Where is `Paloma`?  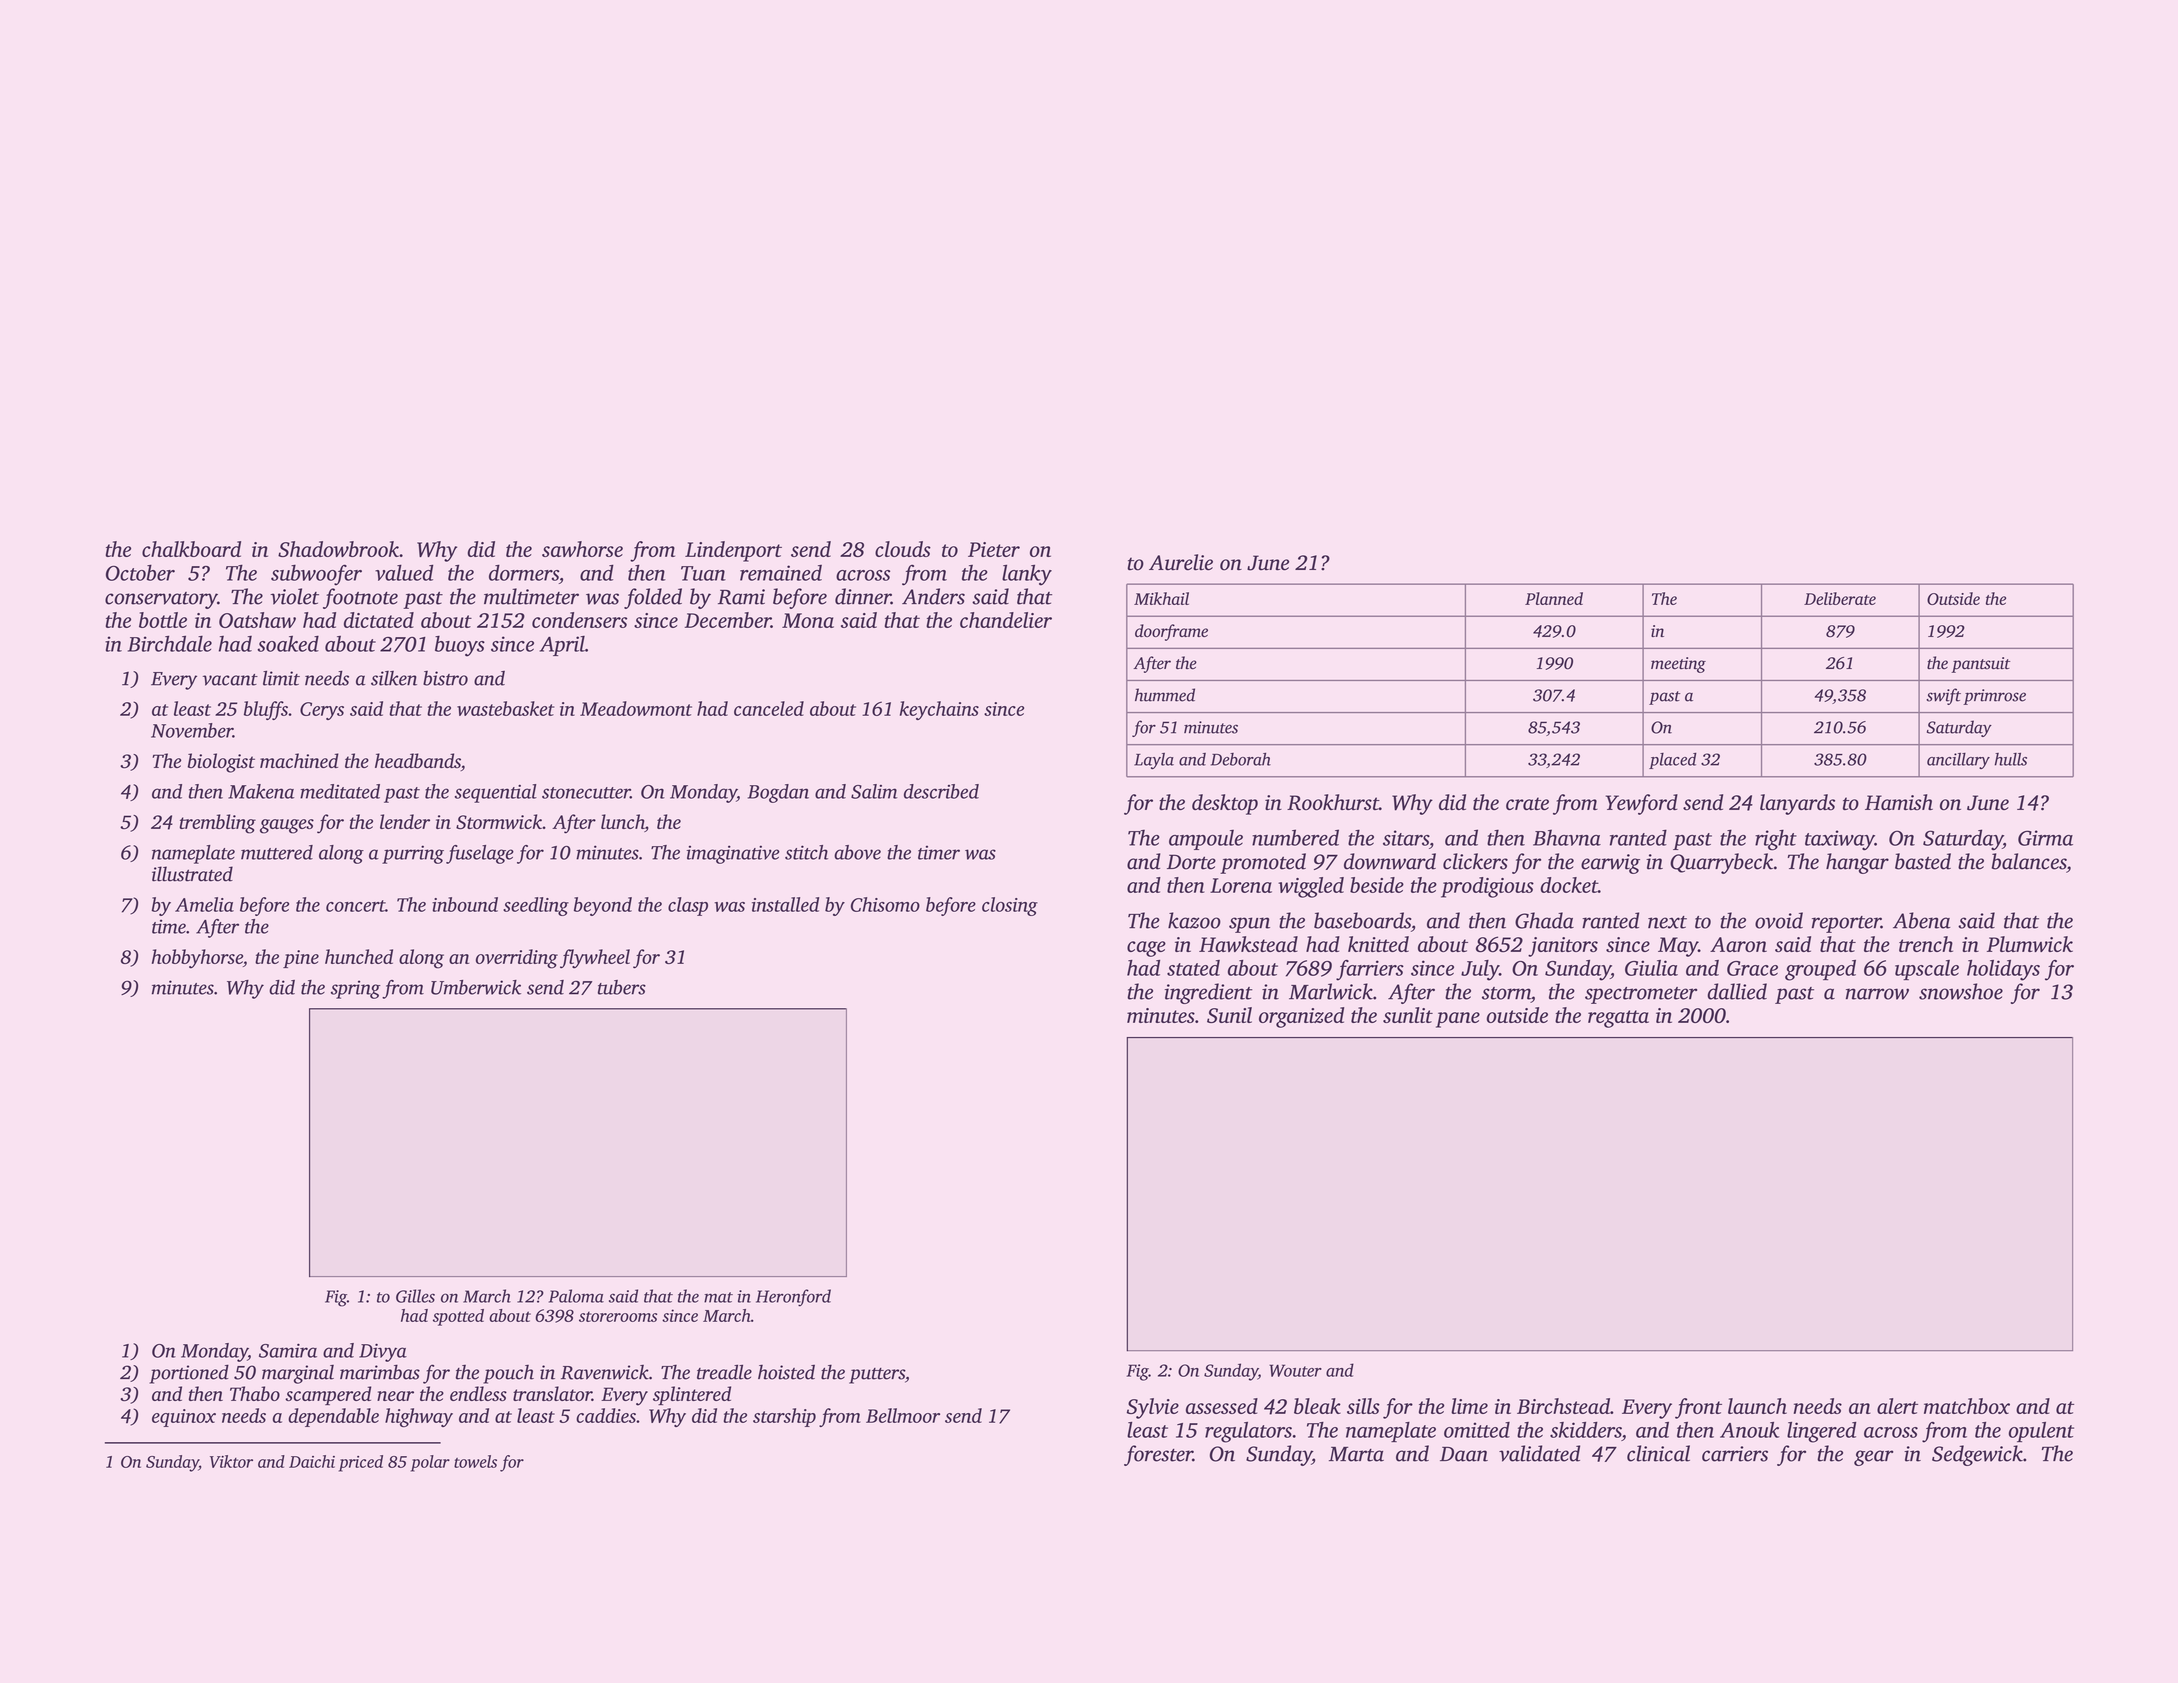
Paloma is located at coordinates (576, 1296).
